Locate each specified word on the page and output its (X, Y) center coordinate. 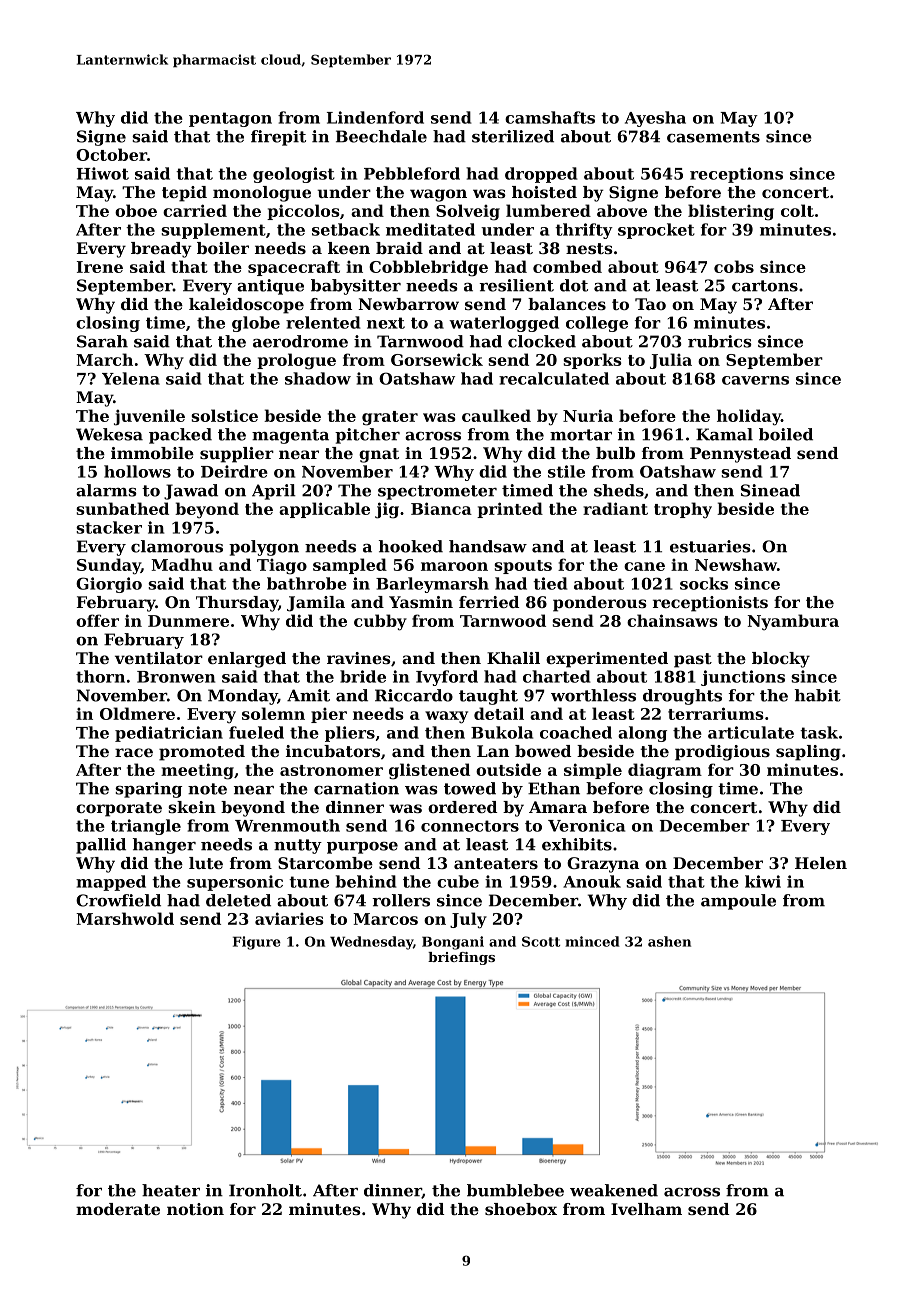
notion (195, 1209)
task (819, 732)
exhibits (577, 844)
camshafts (550, 117)
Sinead (770, 490)
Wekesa (109, 434)
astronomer (331, 770)
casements (713, 137)
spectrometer (437, 492)
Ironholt (265, 1190)
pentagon (230, 119)
